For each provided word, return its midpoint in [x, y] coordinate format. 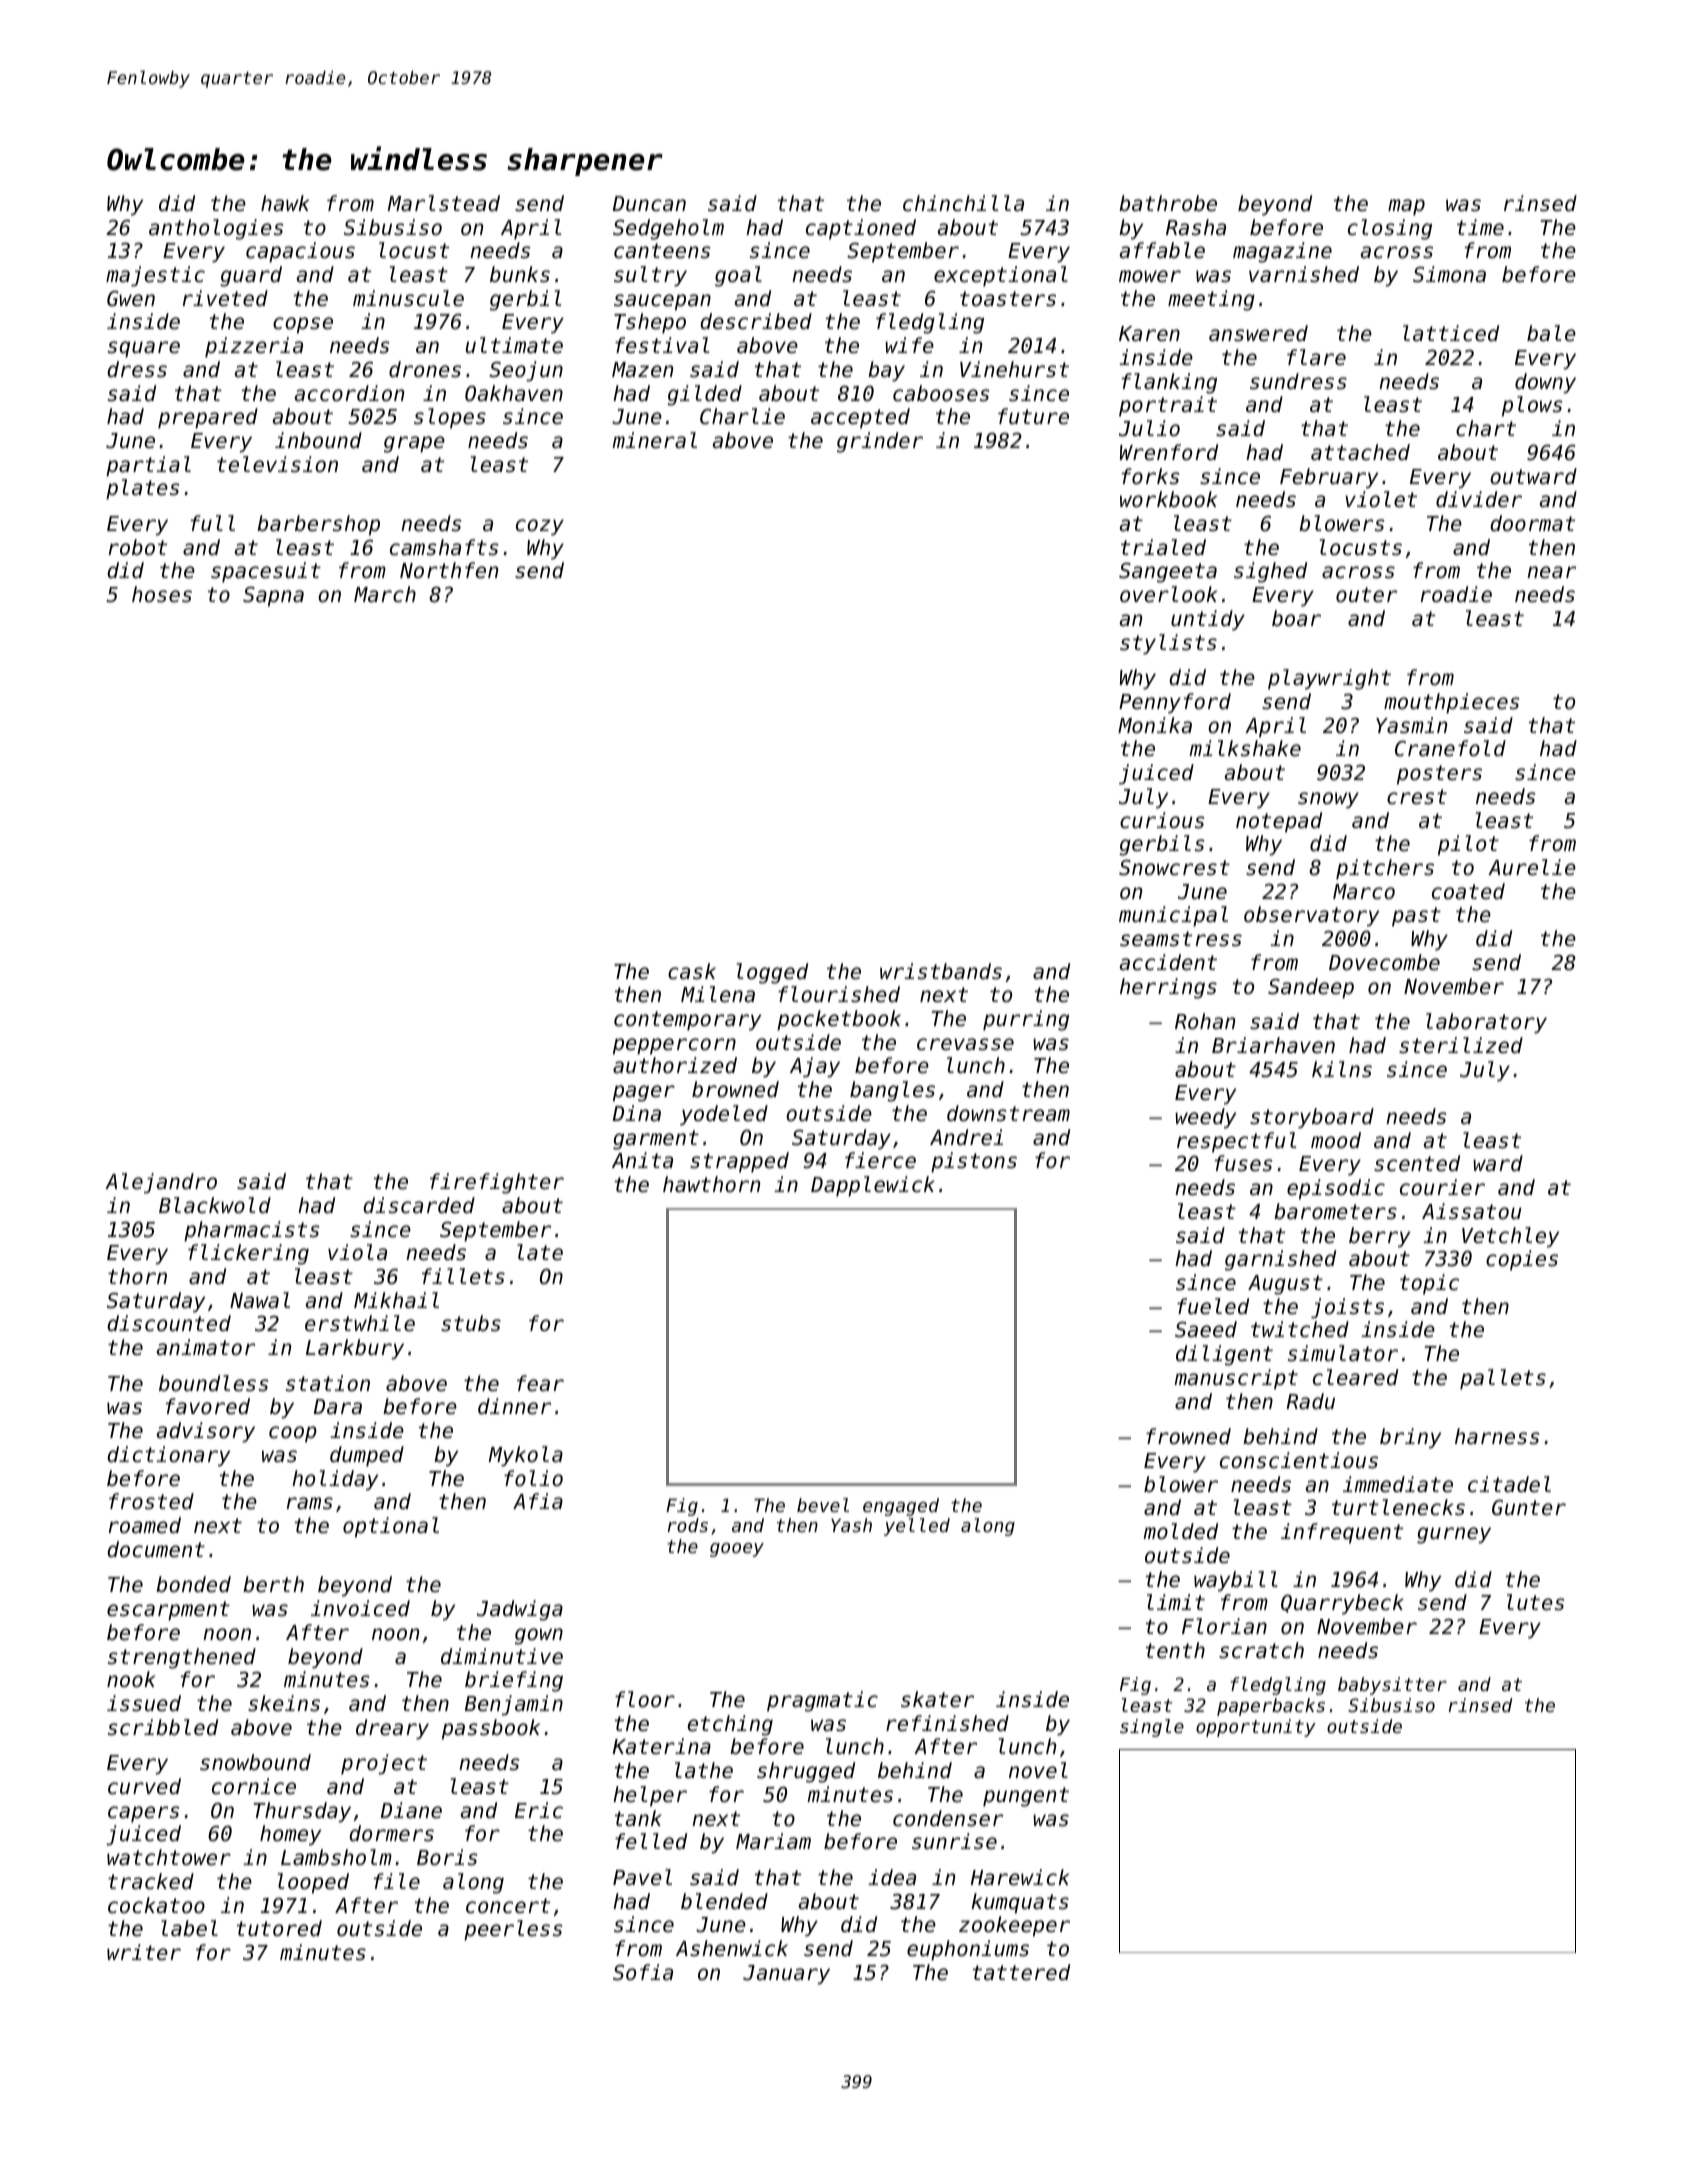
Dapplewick [873, 1186]
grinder [880, 442]
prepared [208, 418]
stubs [471, 1323]
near [1551, 572]
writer [144, 1952]
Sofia [643, 1972]
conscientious [1299, 1460]
